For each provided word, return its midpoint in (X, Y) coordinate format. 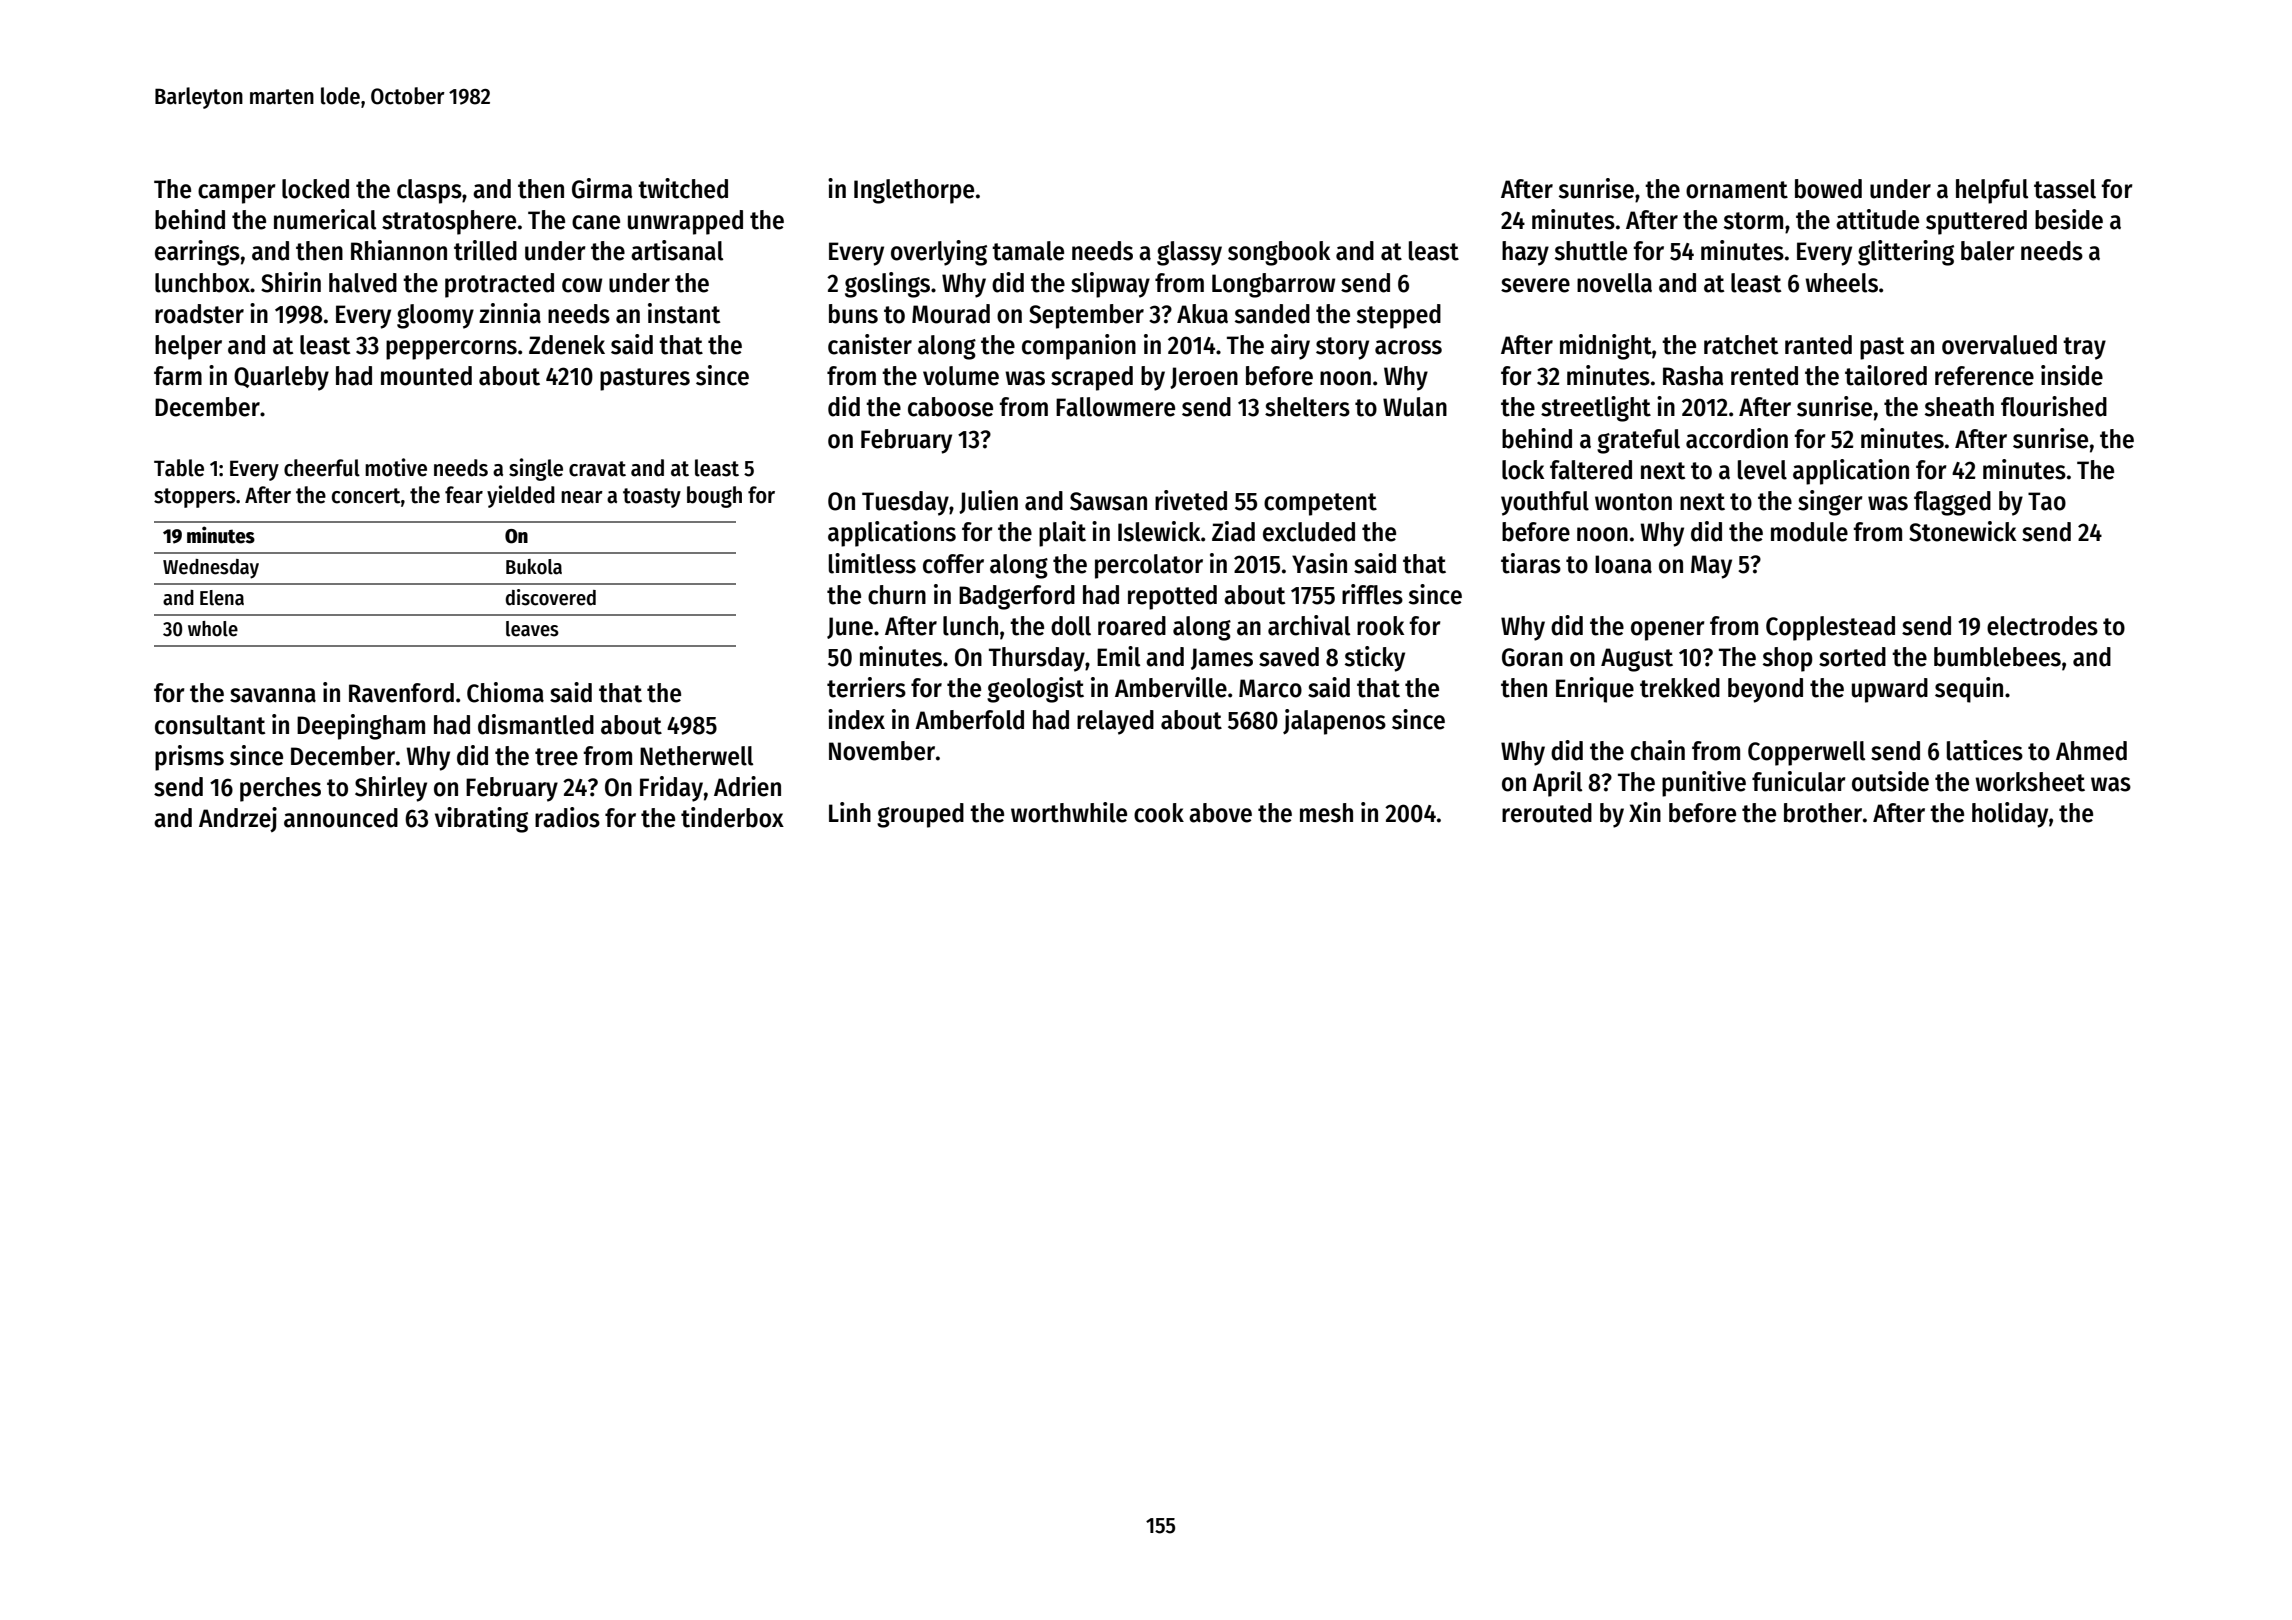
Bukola (534, 567)
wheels (1841, 283)
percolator (1149, 566)
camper (237, 194)
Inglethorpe (914, 191)
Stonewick (1962, 531)
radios (567, 817)
